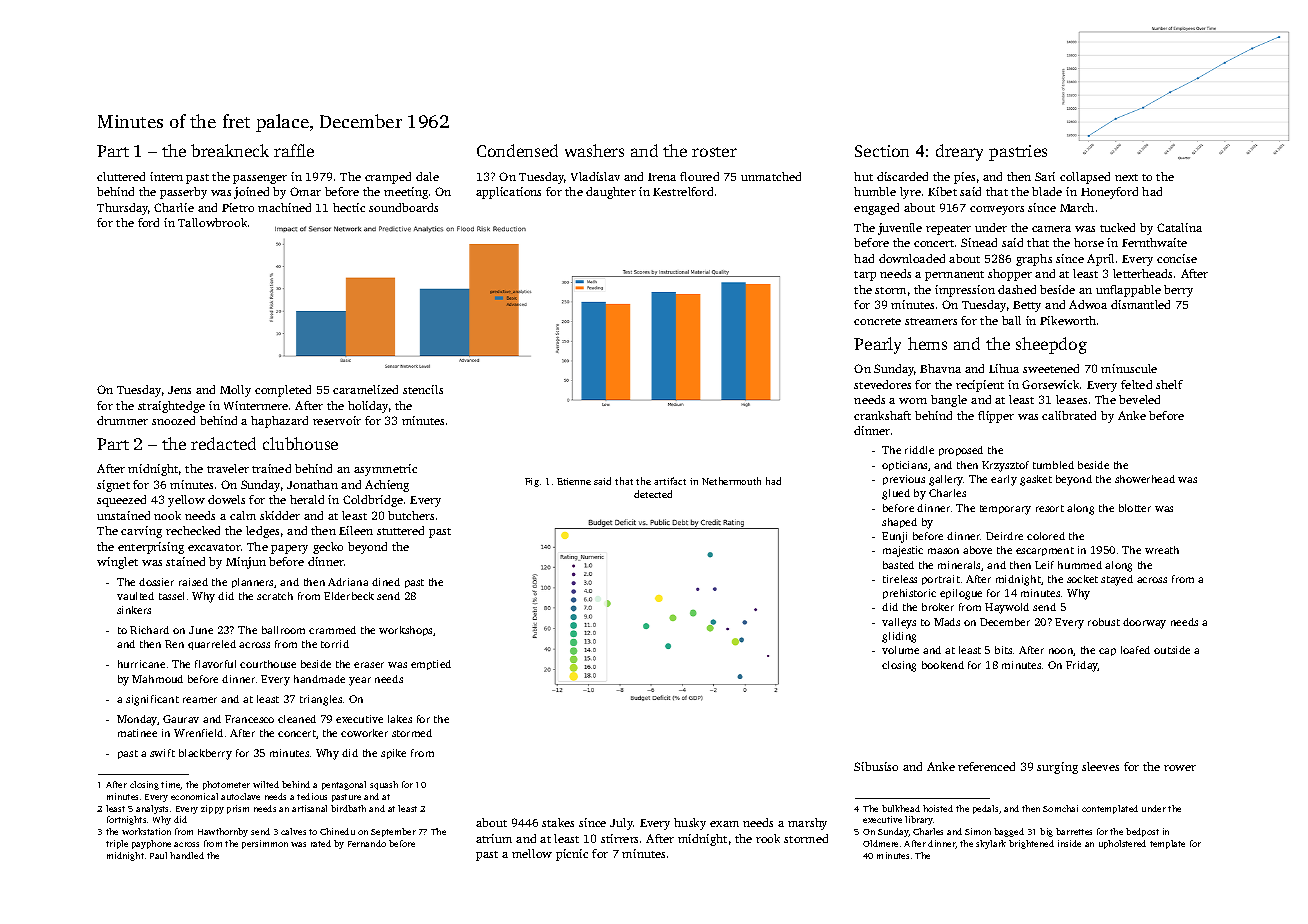 The image size is (1308, 924). I want to click on blotter, so click(1135, 508).
